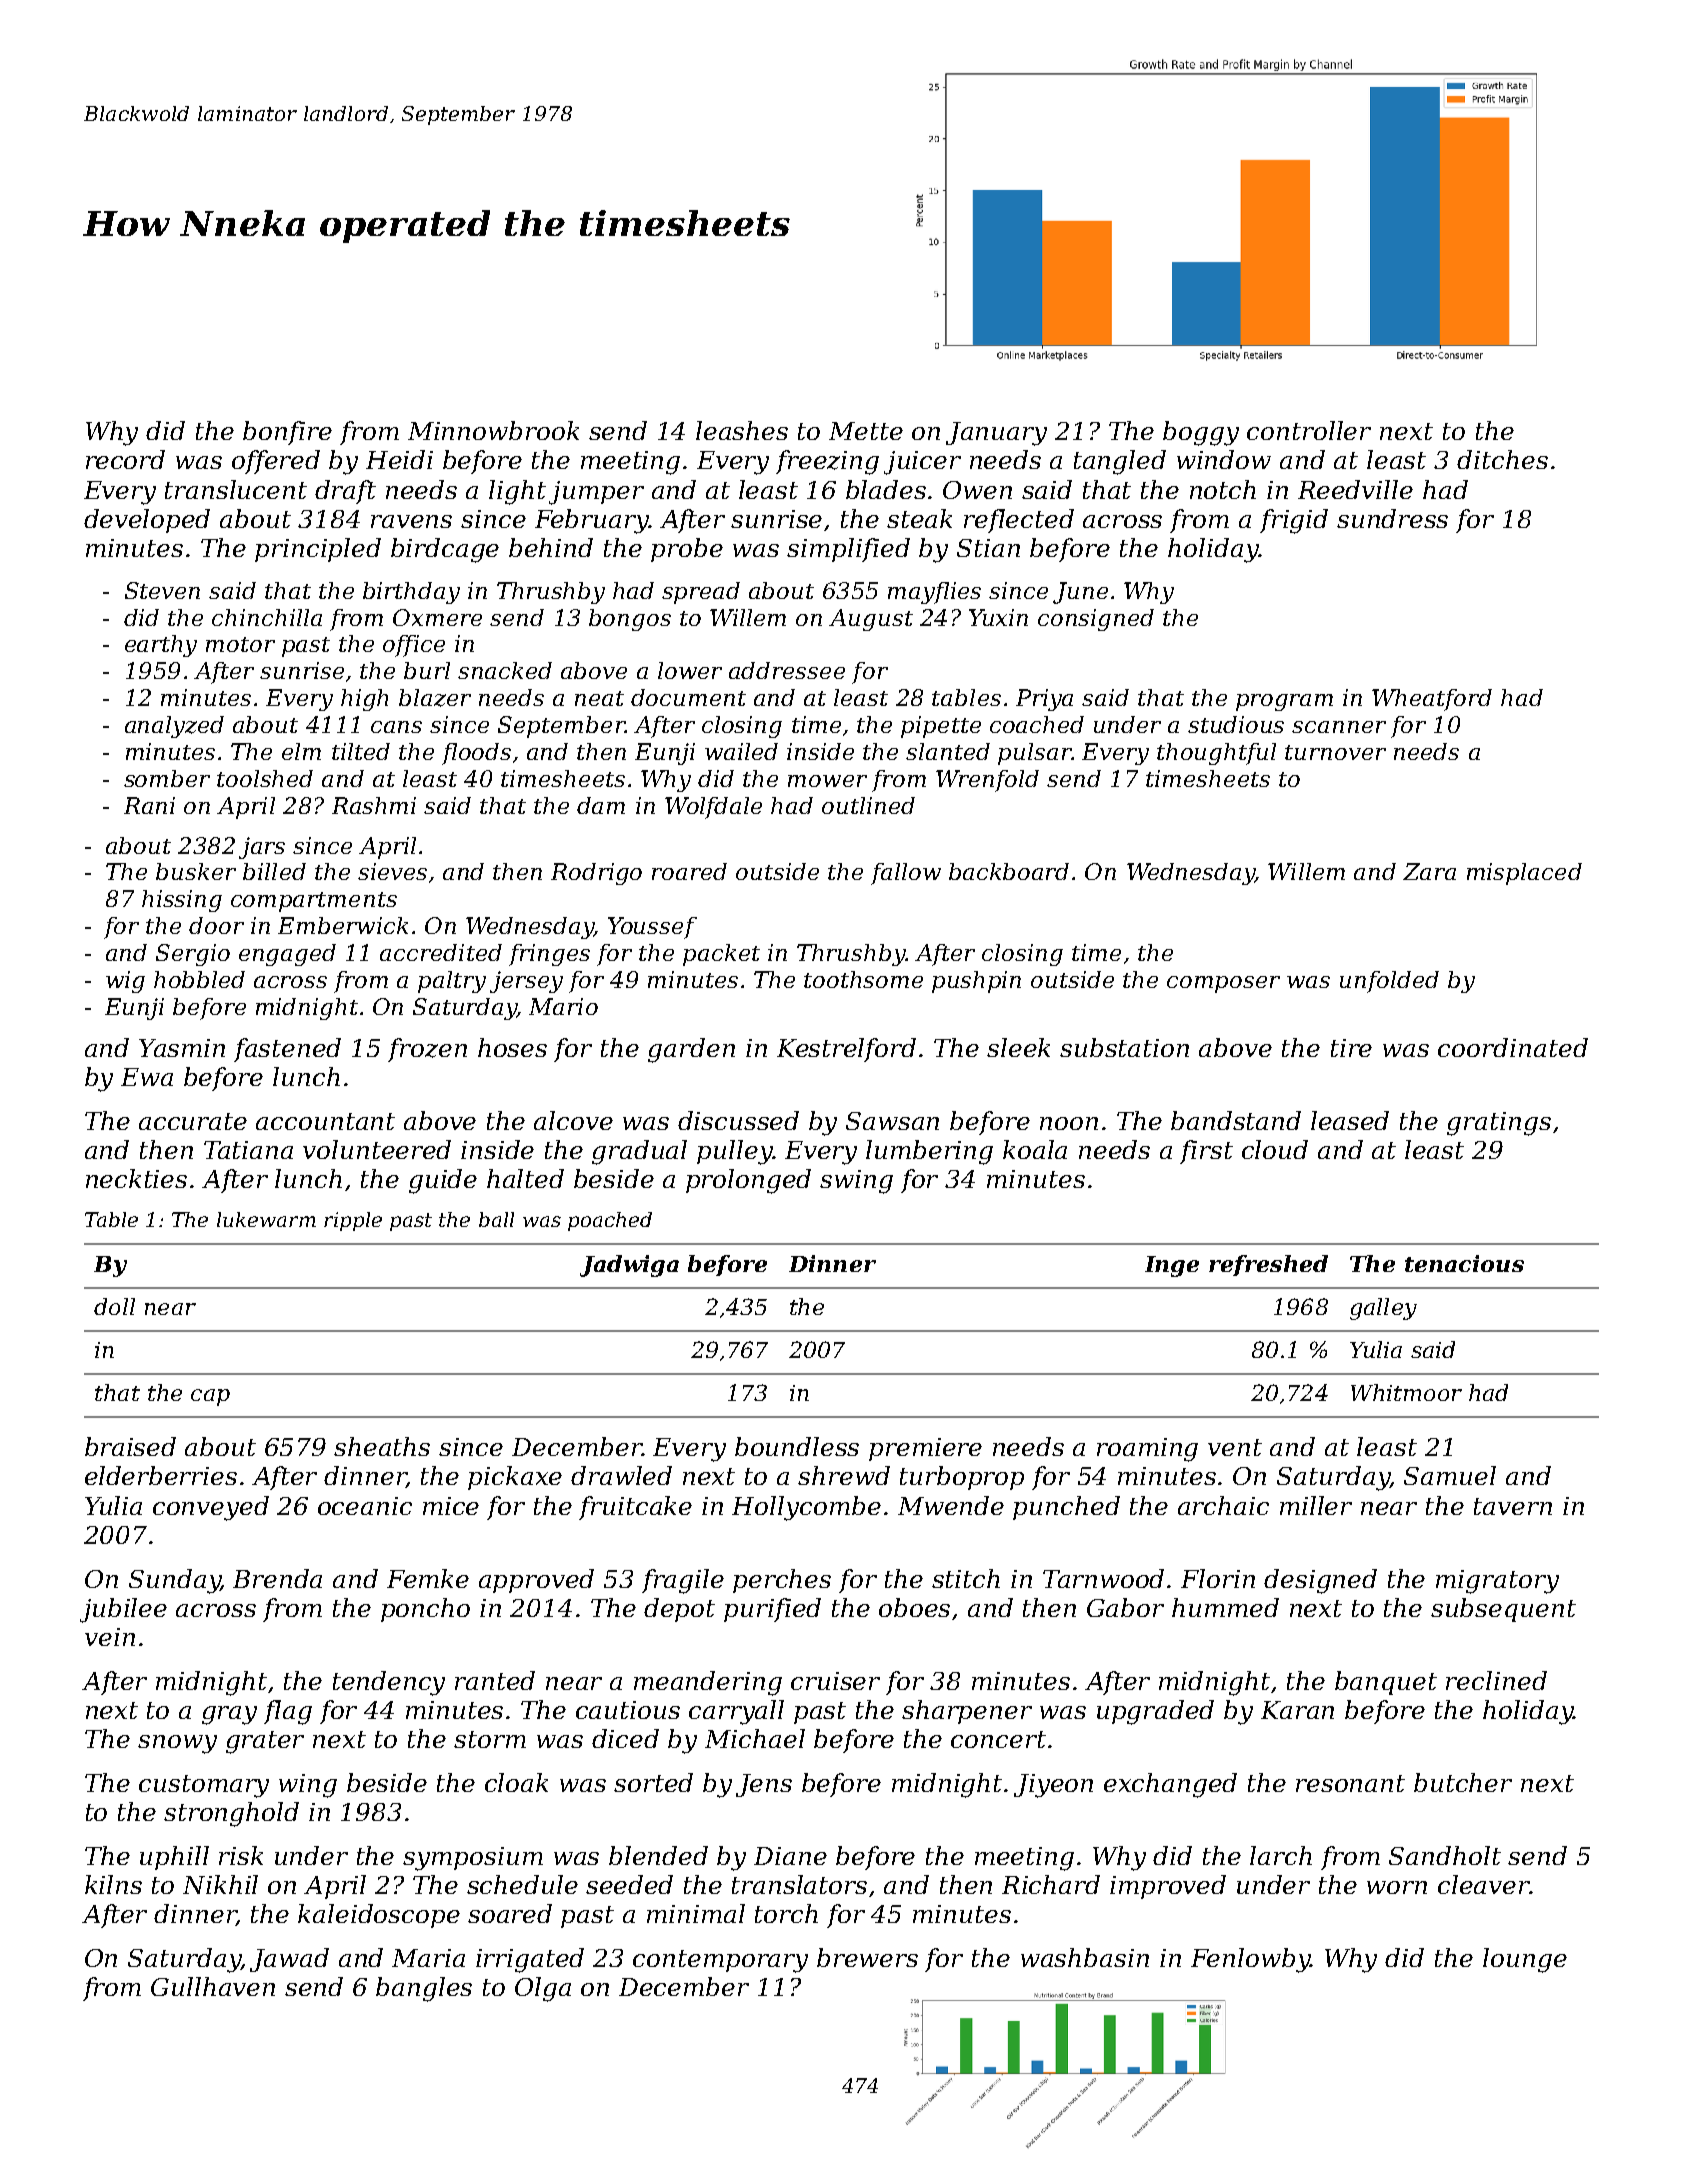 Image resolution: width=1683 pixels, height=2178 pixels. What do you see at coordinates (742, 430) in the document?
I see `leashes` at bounding box center [742, 430].
